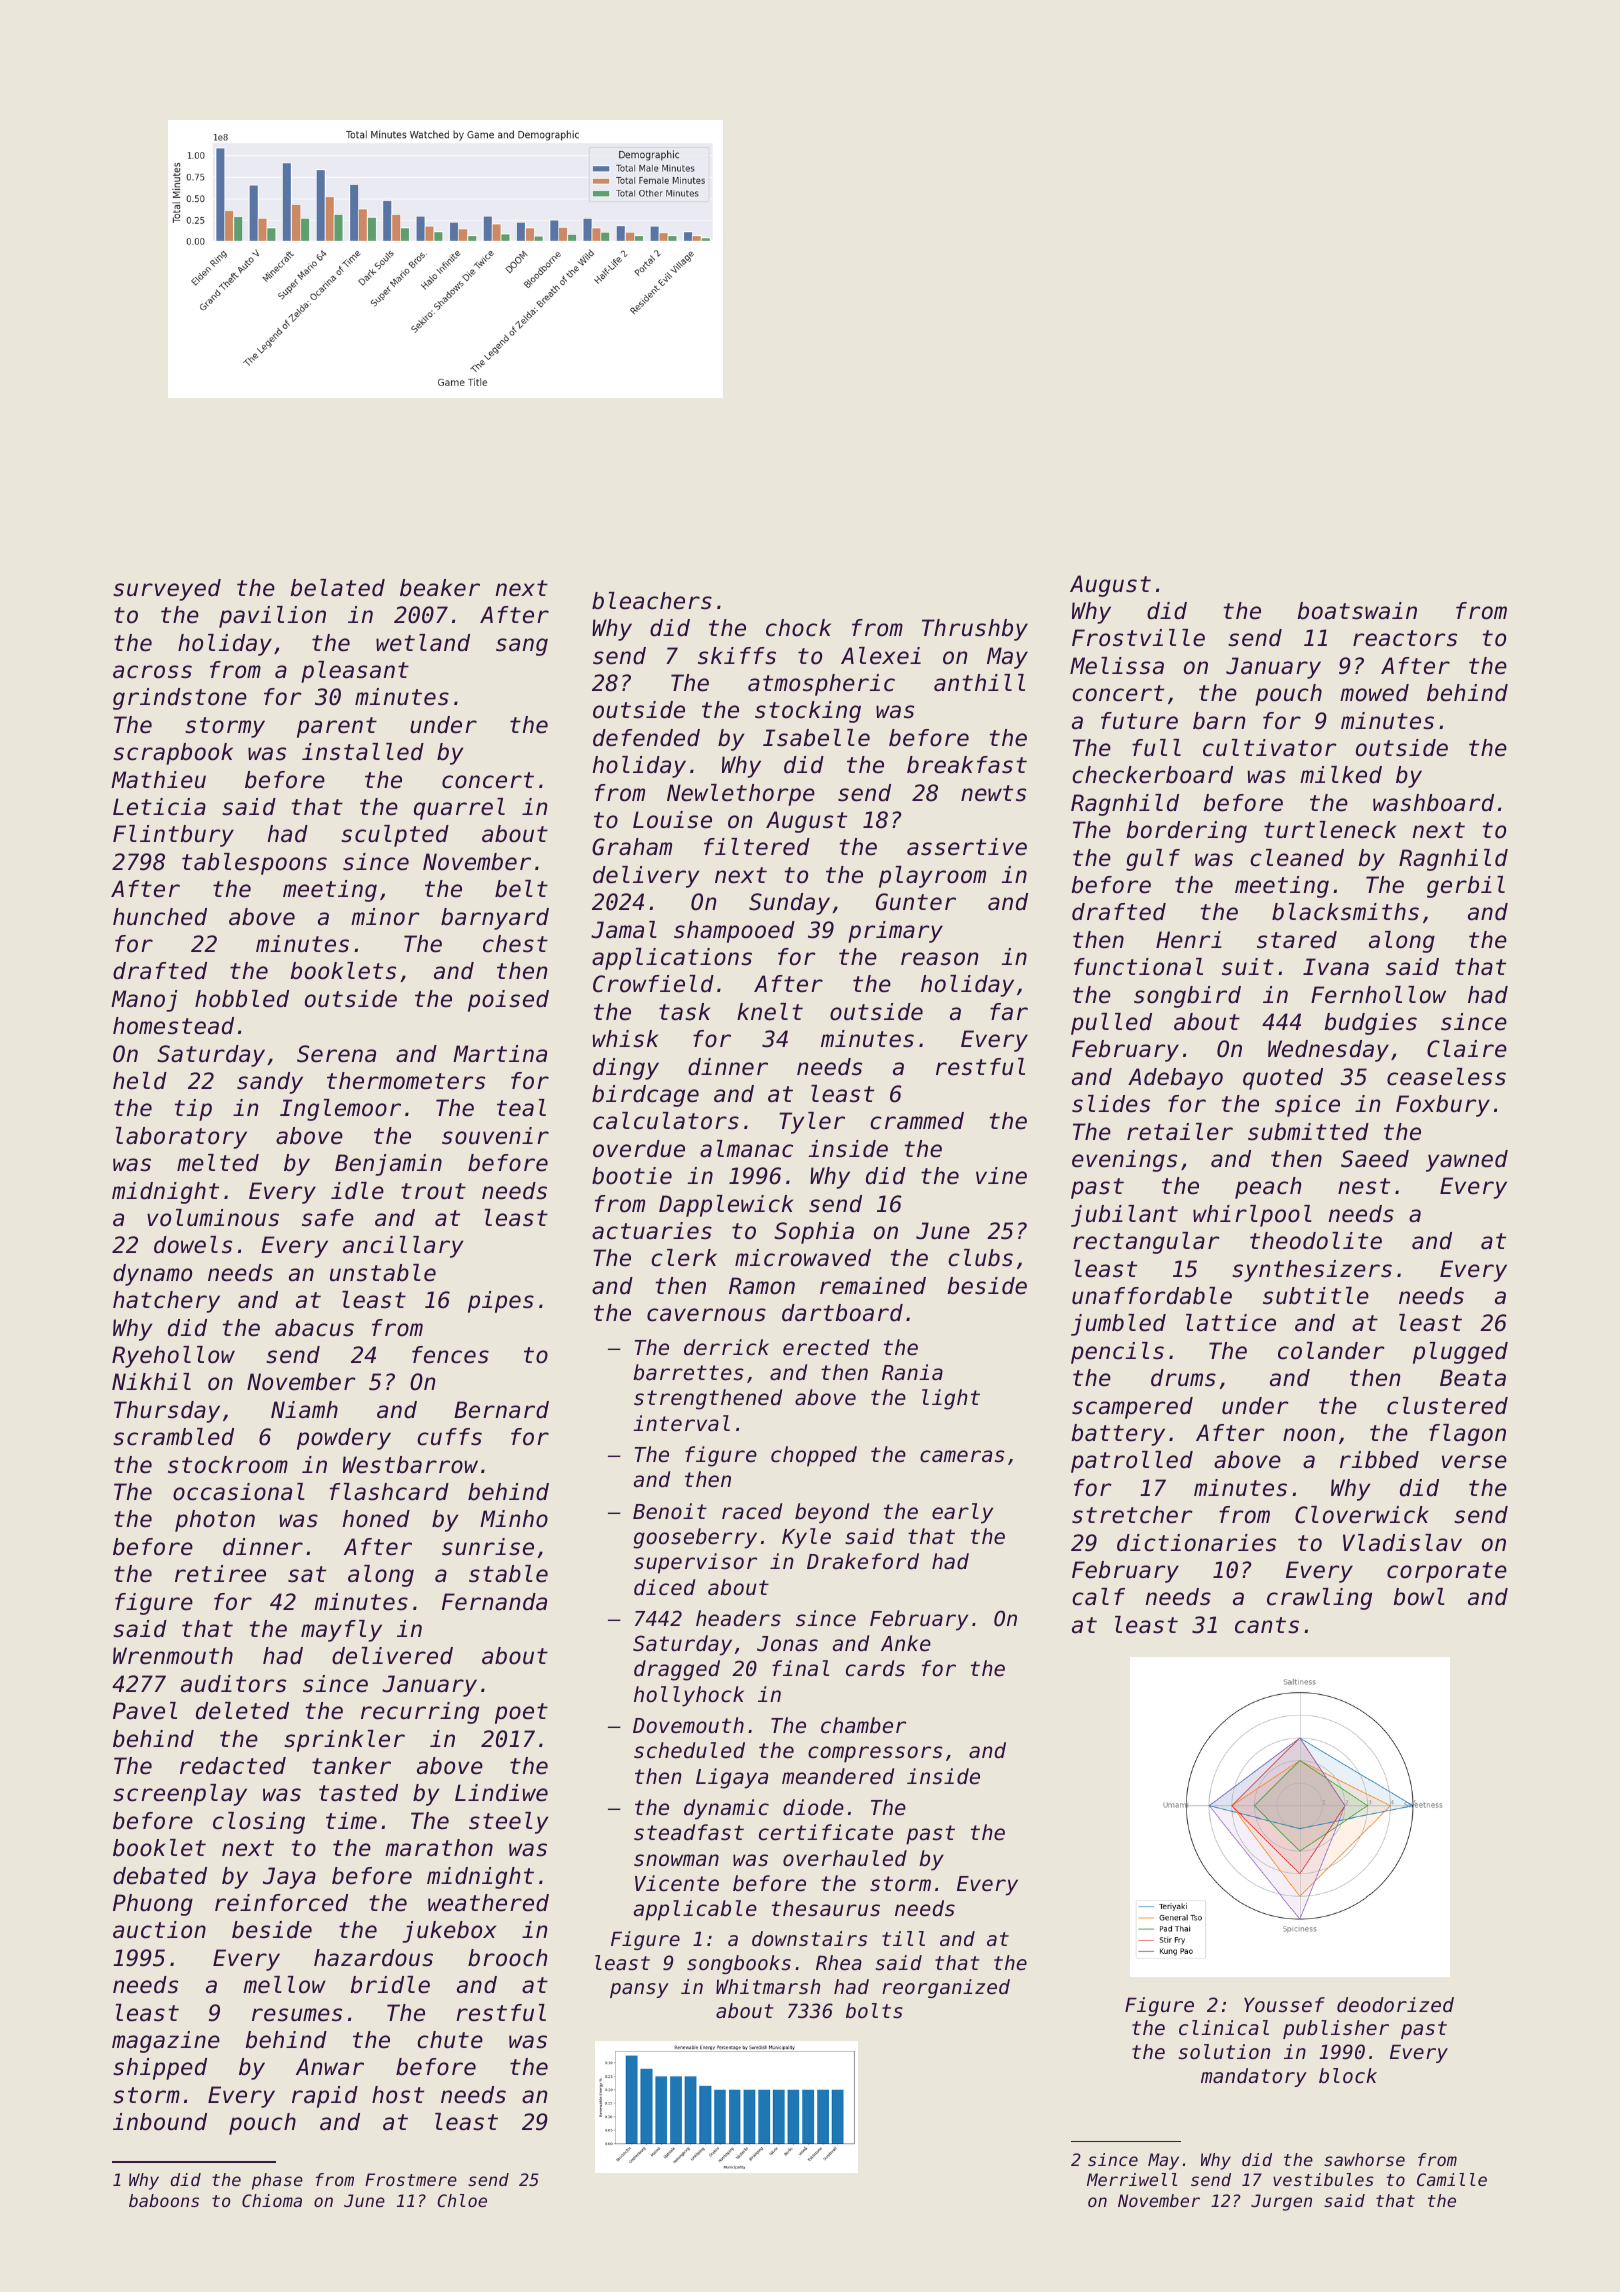 The height and width of the page is (2292, 1620). I want to click on surveyed, so click(167, 590).
